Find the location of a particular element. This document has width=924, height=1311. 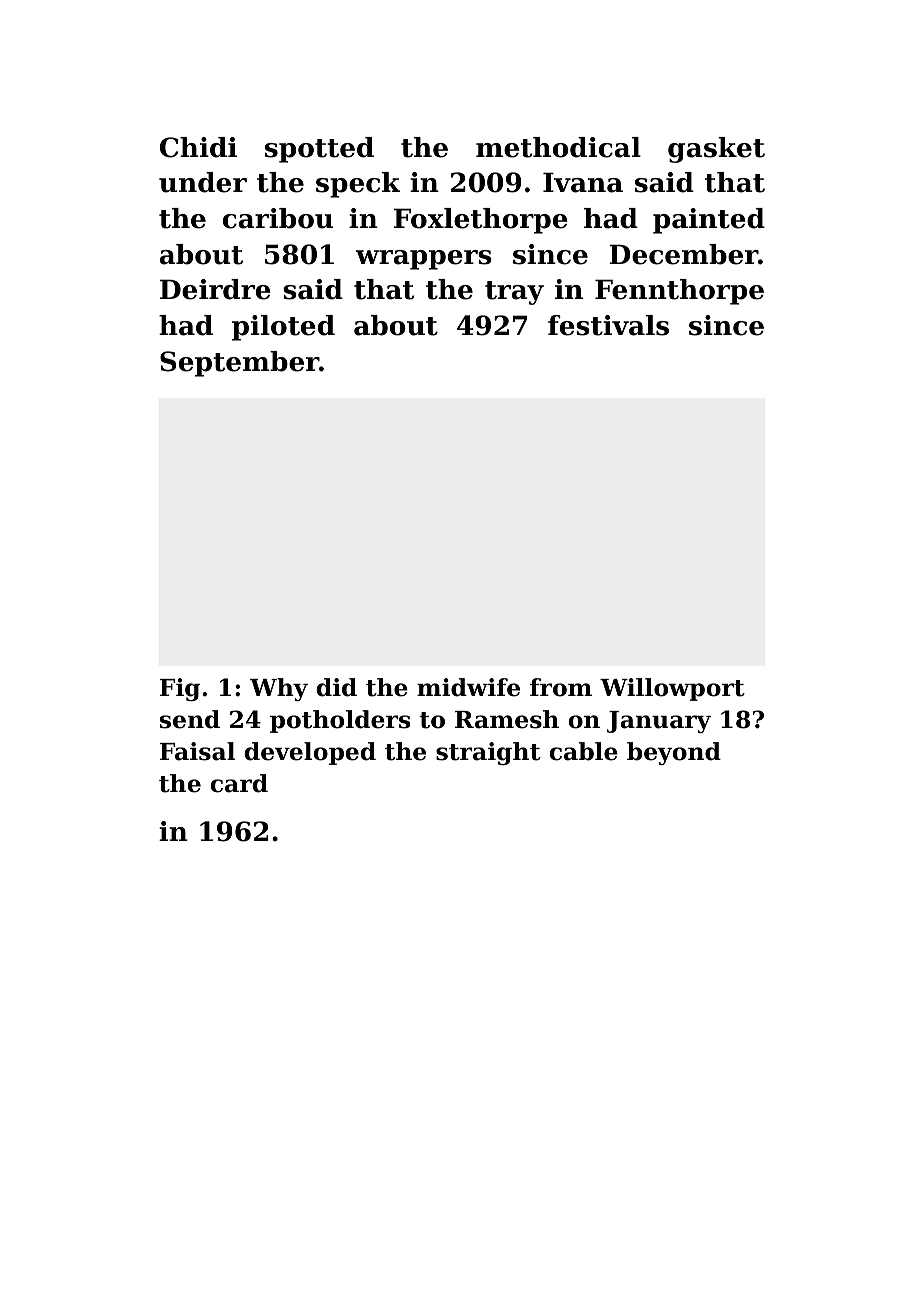

Fennthorpe is located at coordinates (679, 292).
